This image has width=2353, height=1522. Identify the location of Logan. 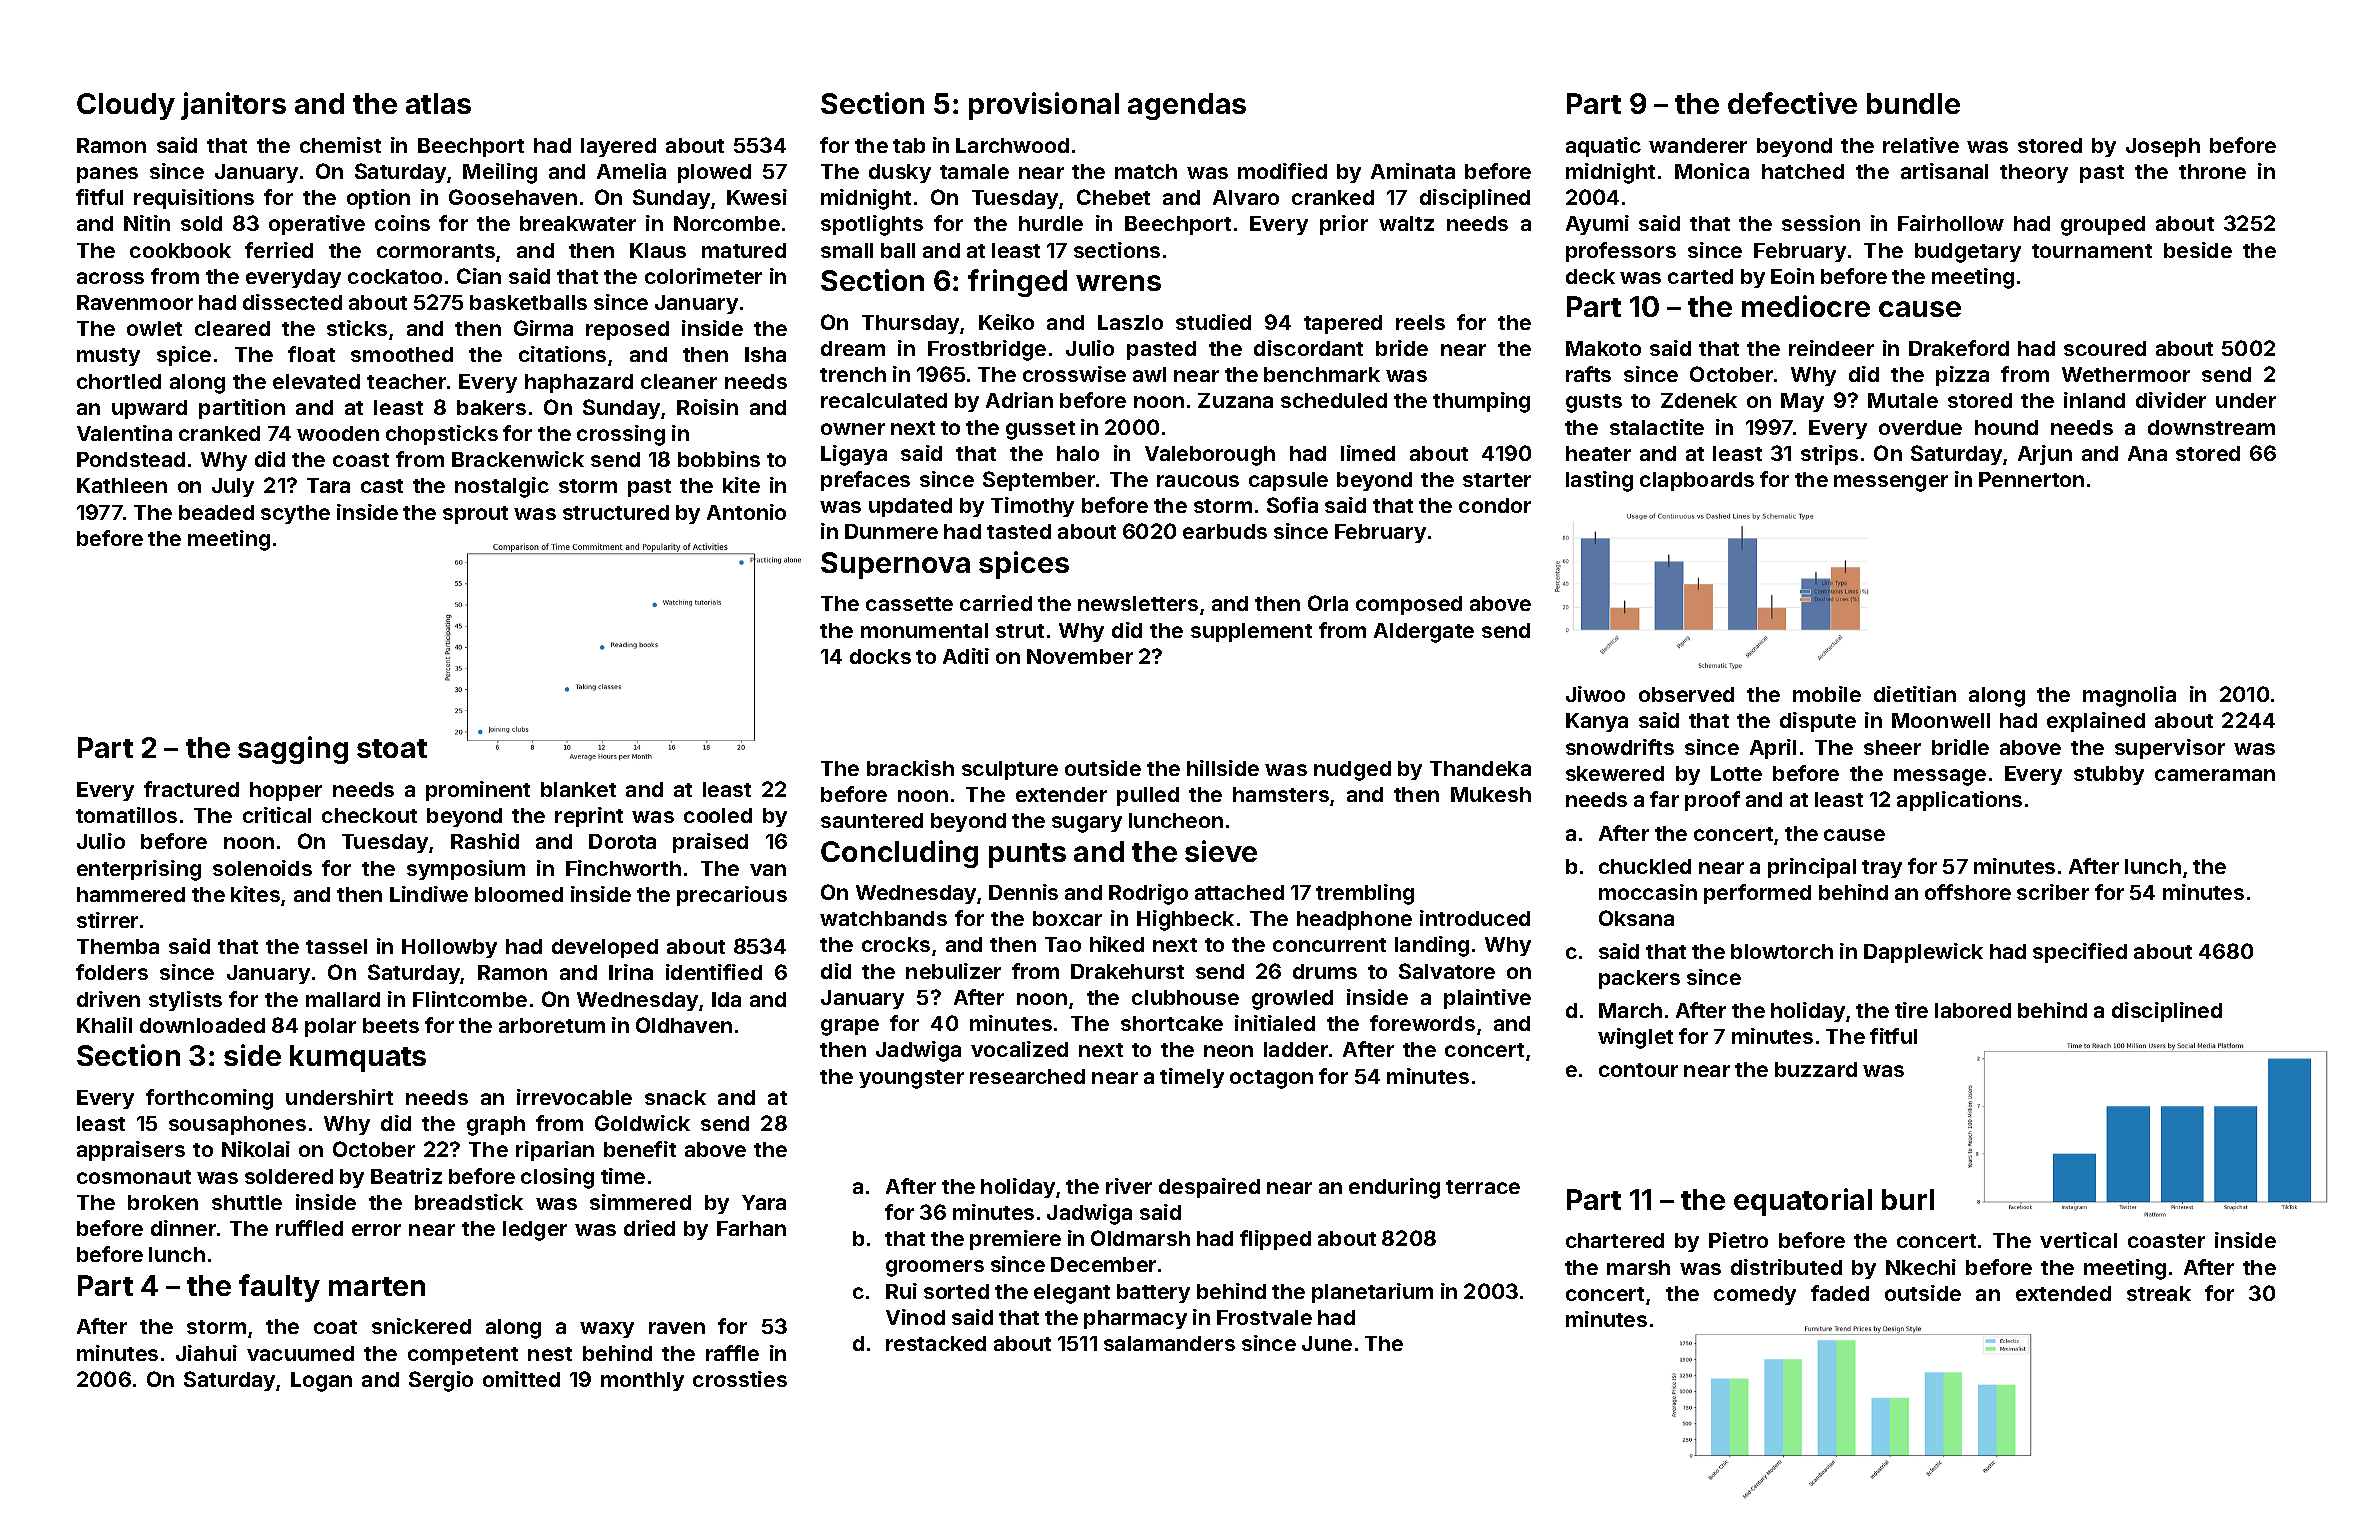
(321, 1382).
